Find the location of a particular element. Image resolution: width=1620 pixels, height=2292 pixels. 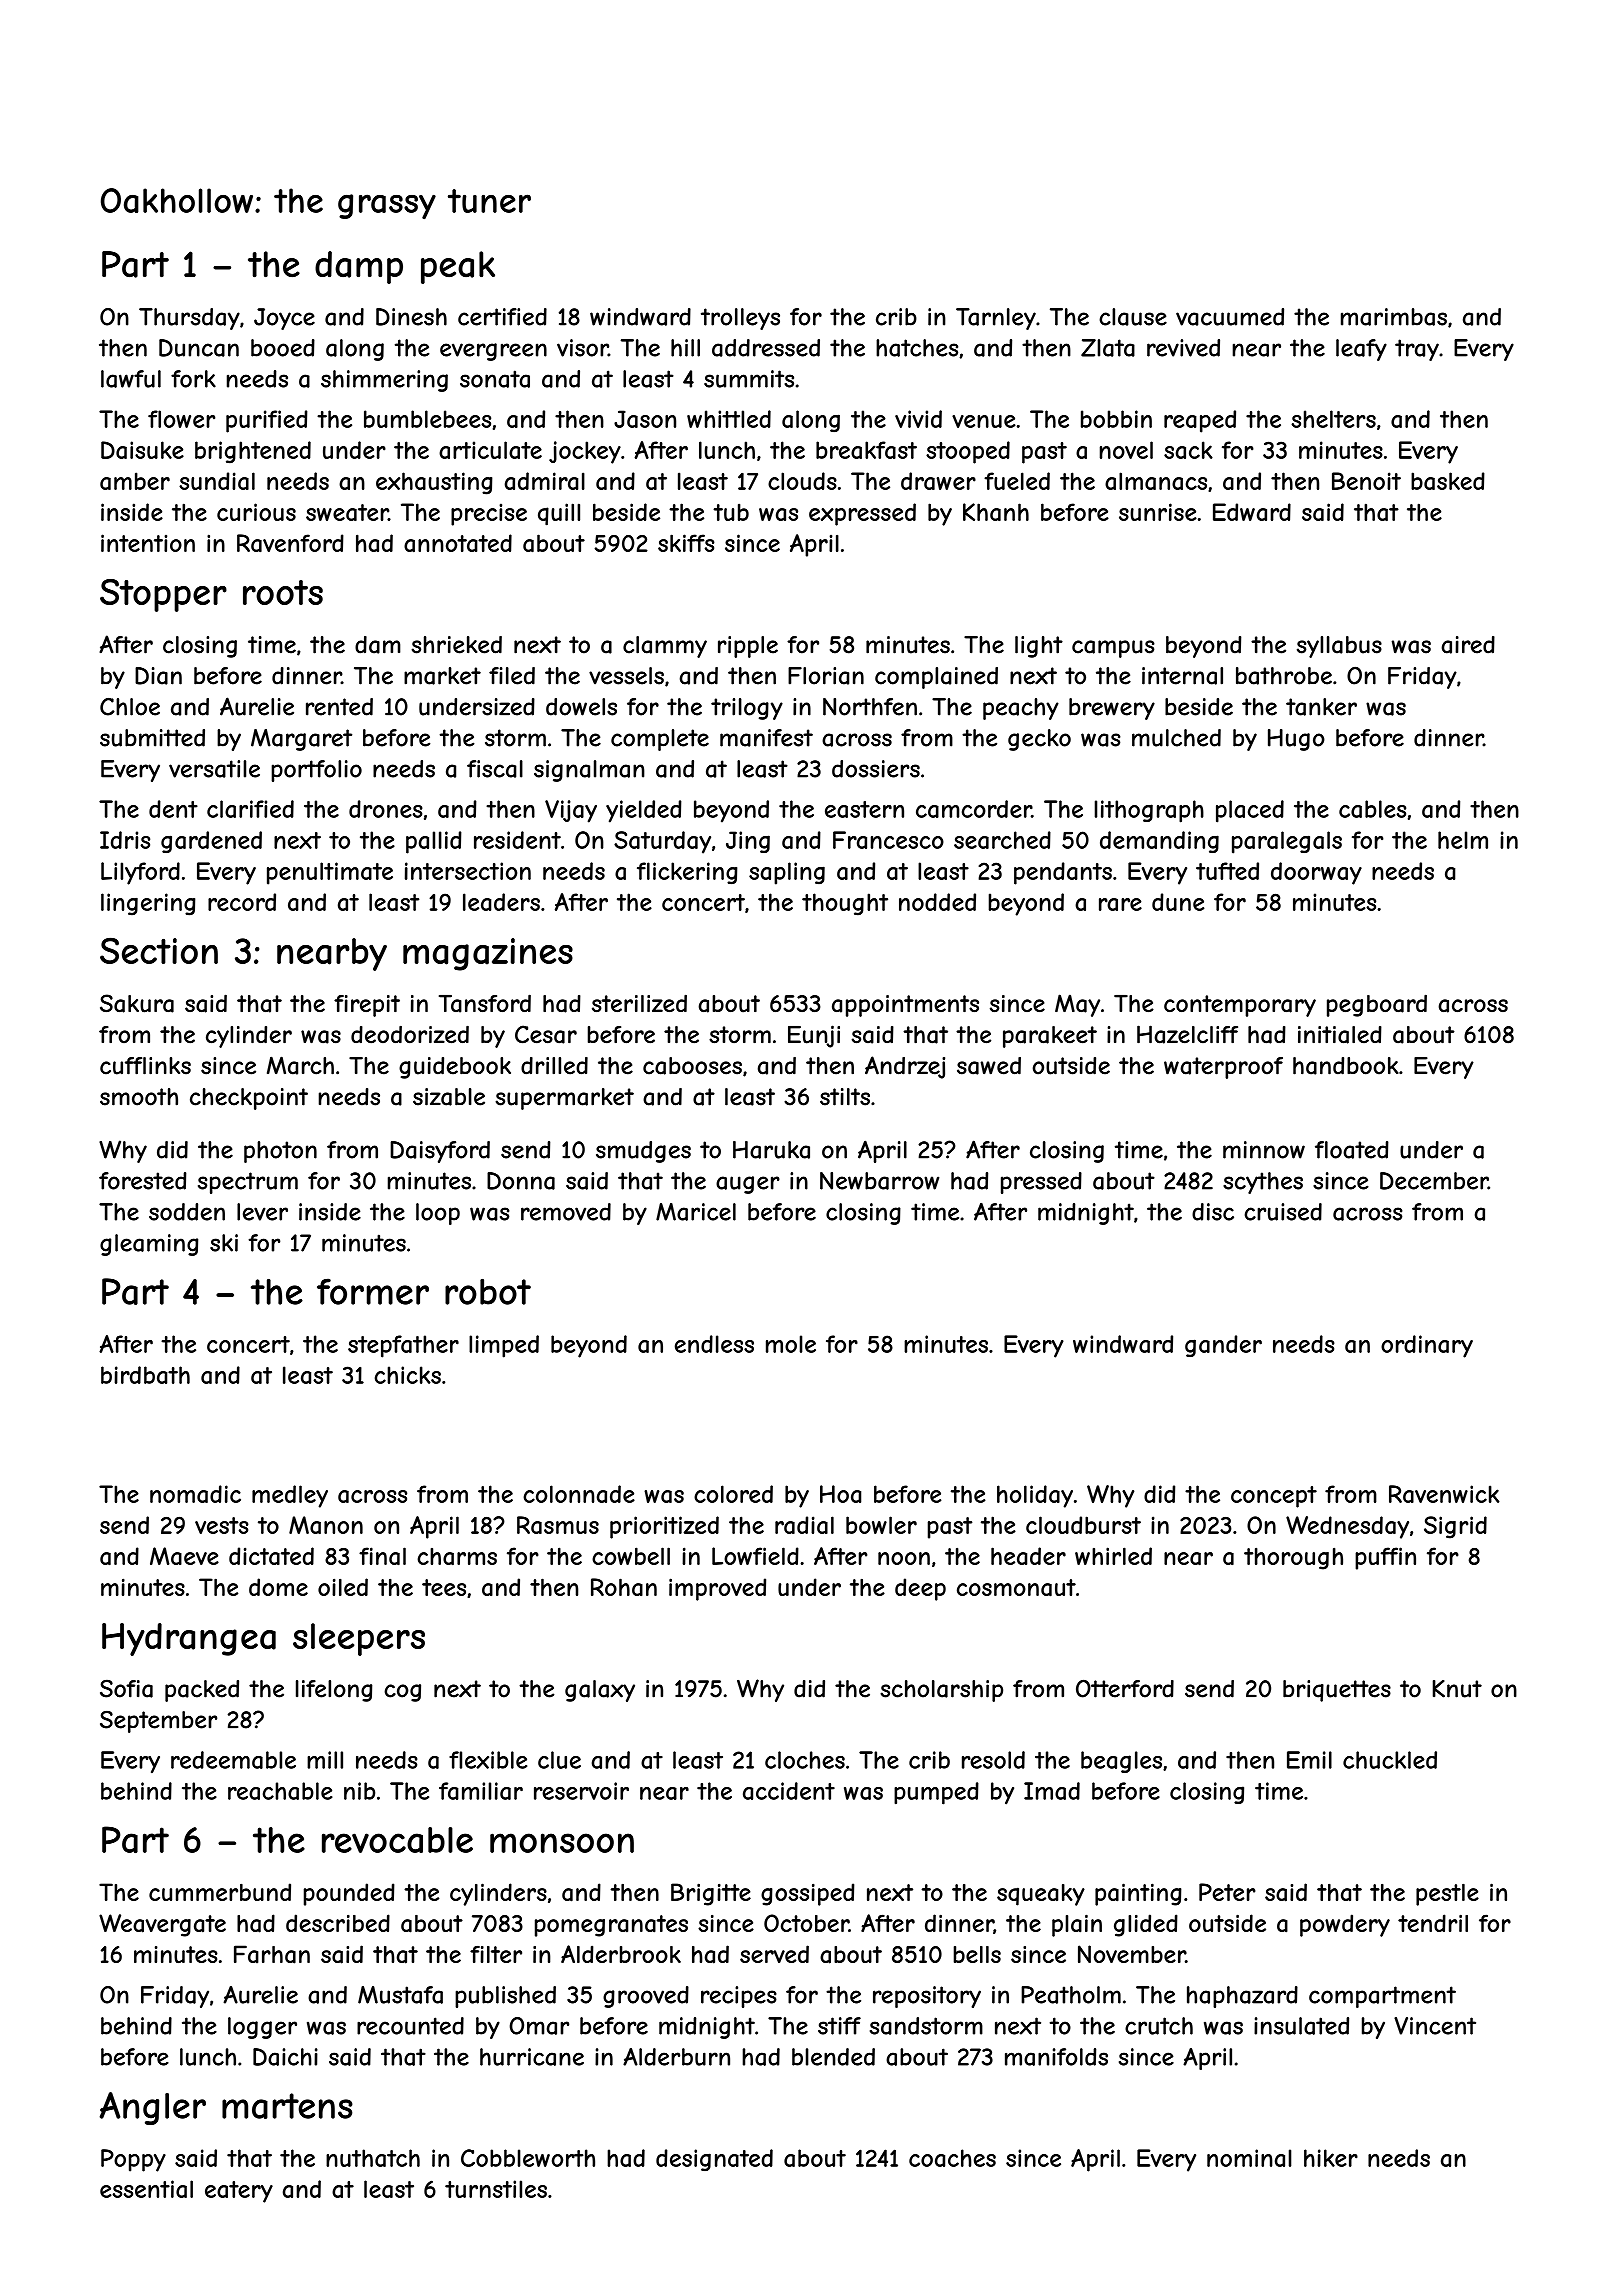

mole is located at coordinates (791, 1344).
